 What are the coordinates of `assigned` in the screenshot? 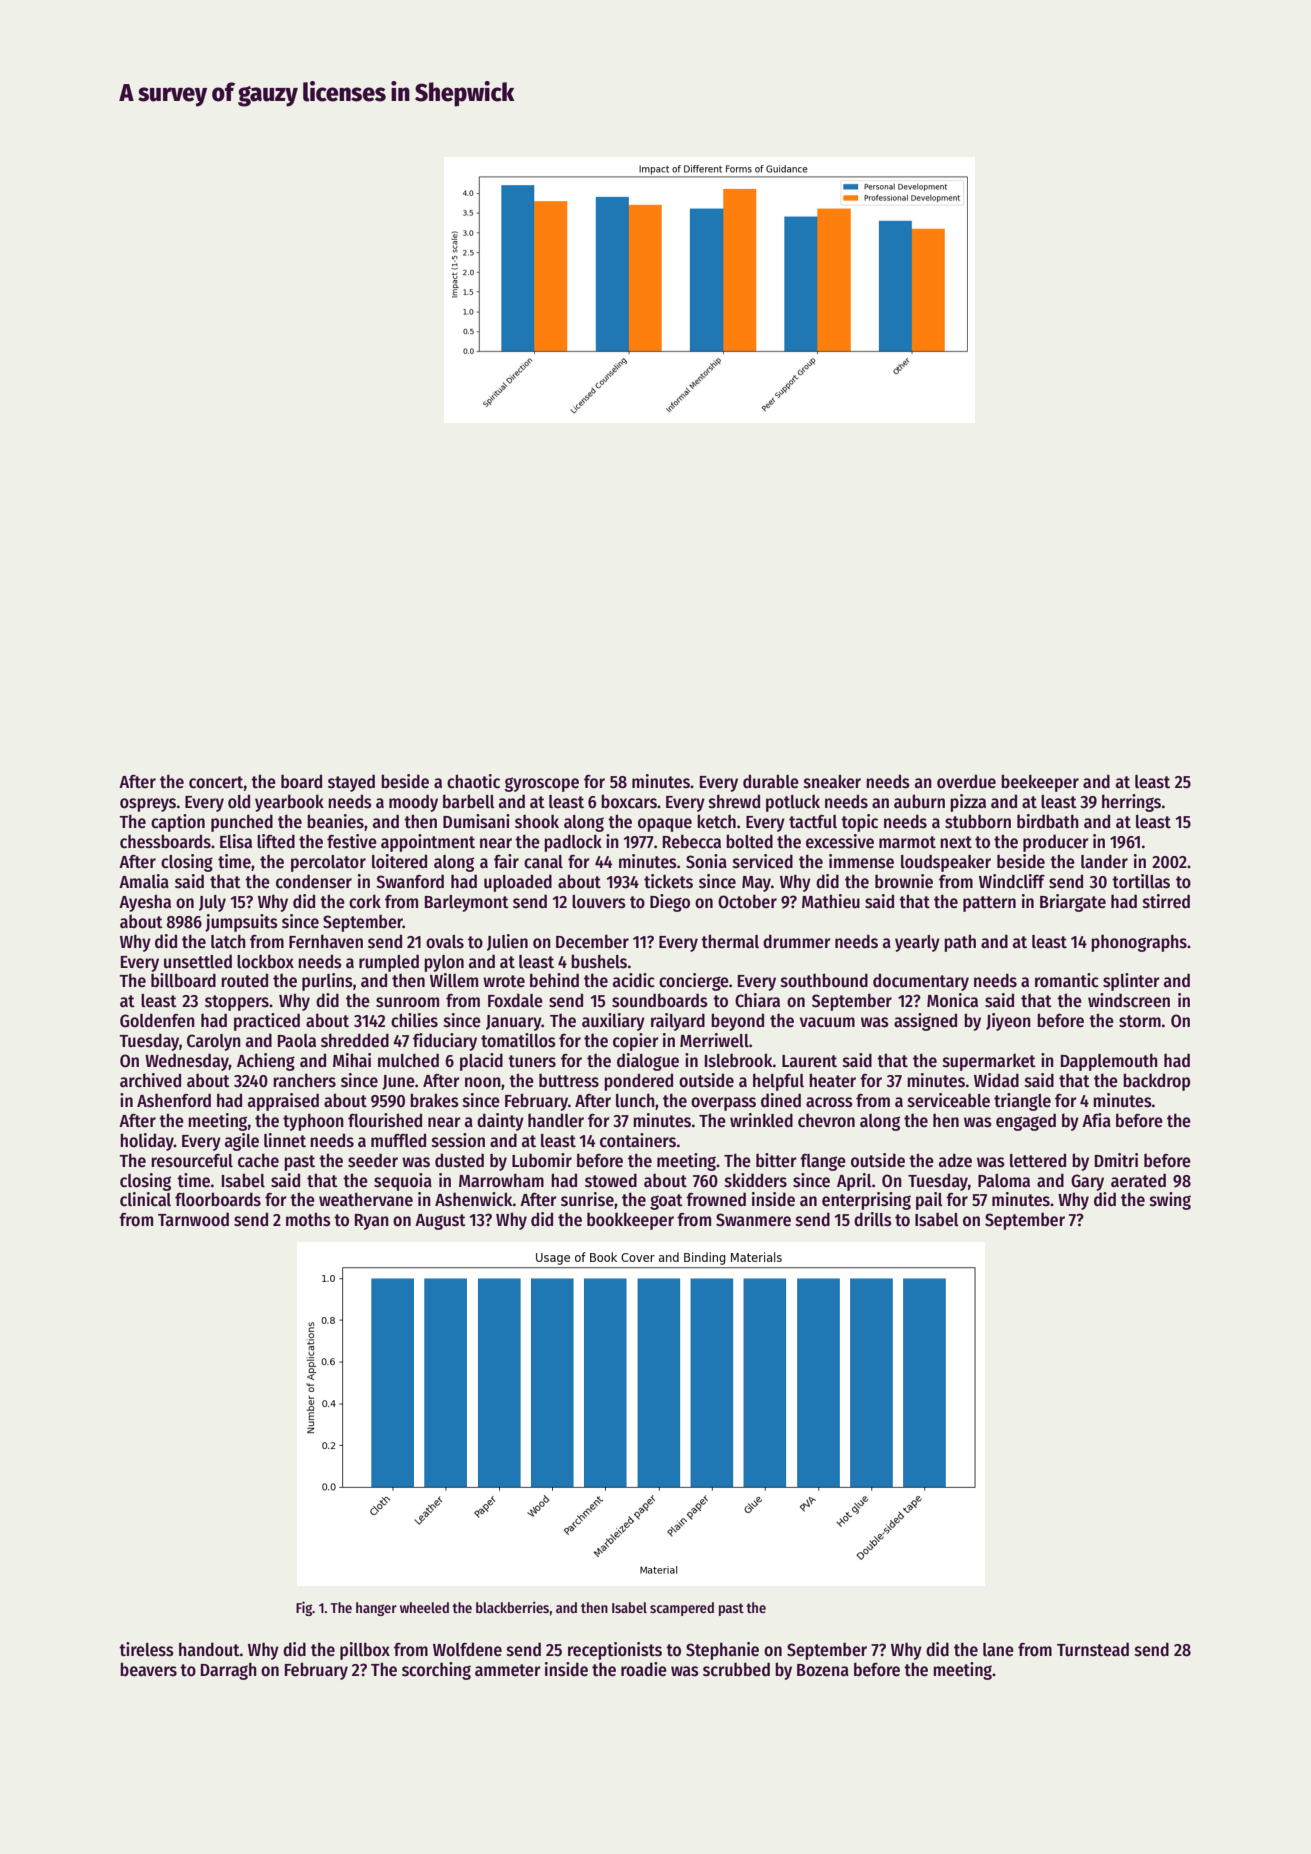 It's located at (925, 1022).
